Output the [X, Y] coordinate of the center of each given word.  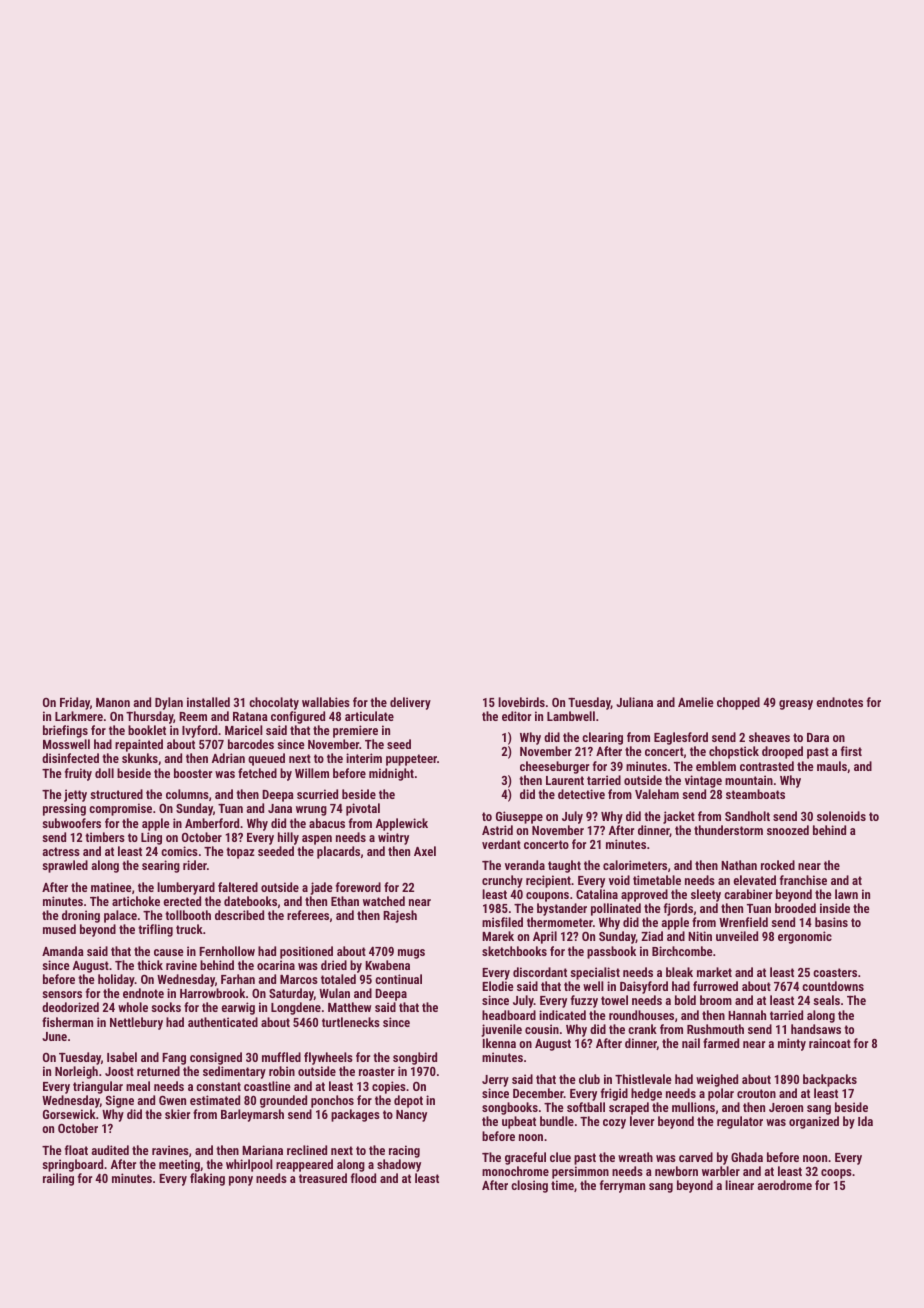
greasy [796, 705]
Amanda [63, 951]
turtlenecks [351, 1022]
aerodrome [785, 1185]
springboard [72, 1165]
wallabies [326, 702]
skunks [140, 758]
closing [529, 1186]
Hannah [747, 1015]
